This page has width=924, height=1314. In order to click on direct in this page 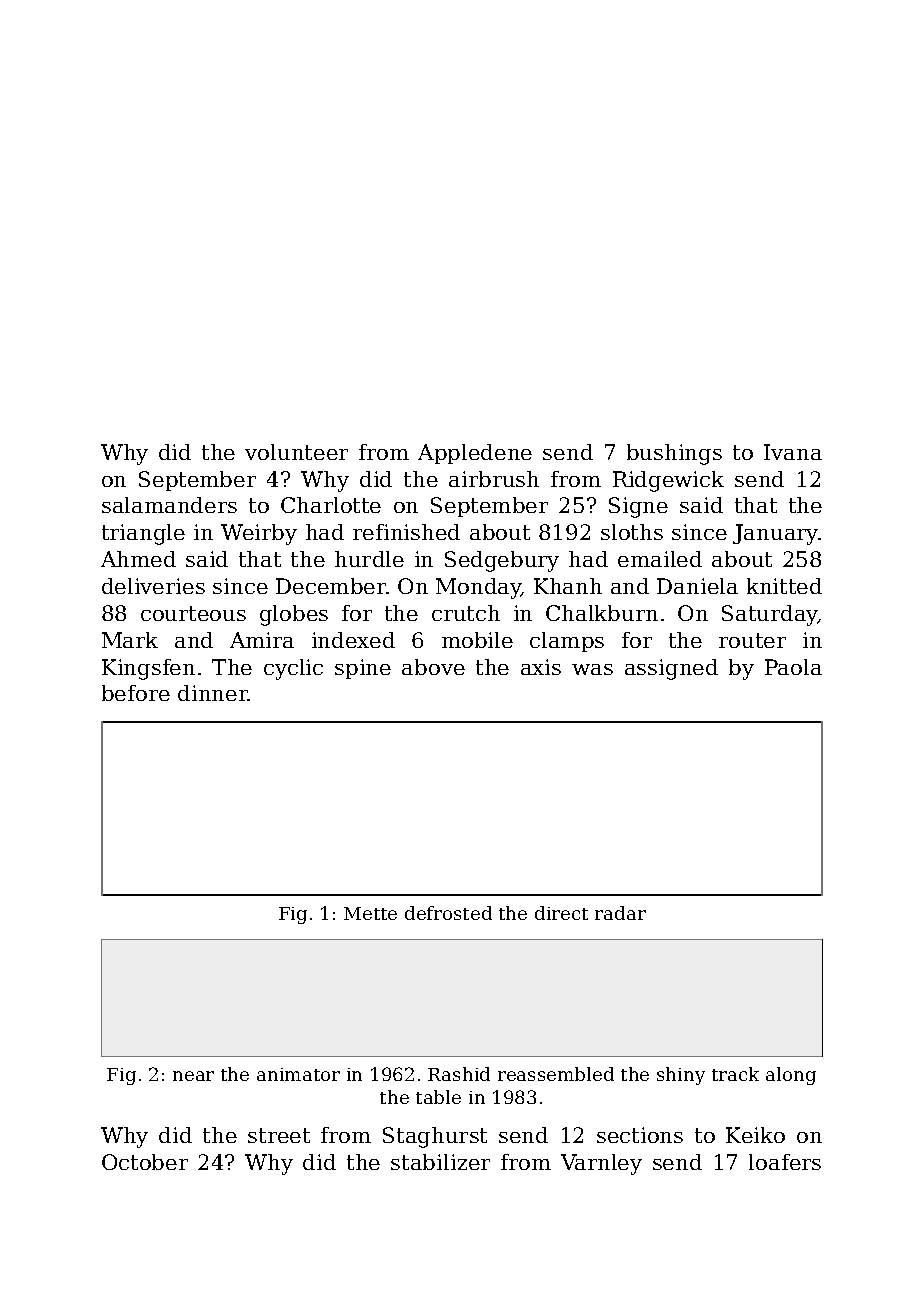, I will do `click(561, 913)`.
